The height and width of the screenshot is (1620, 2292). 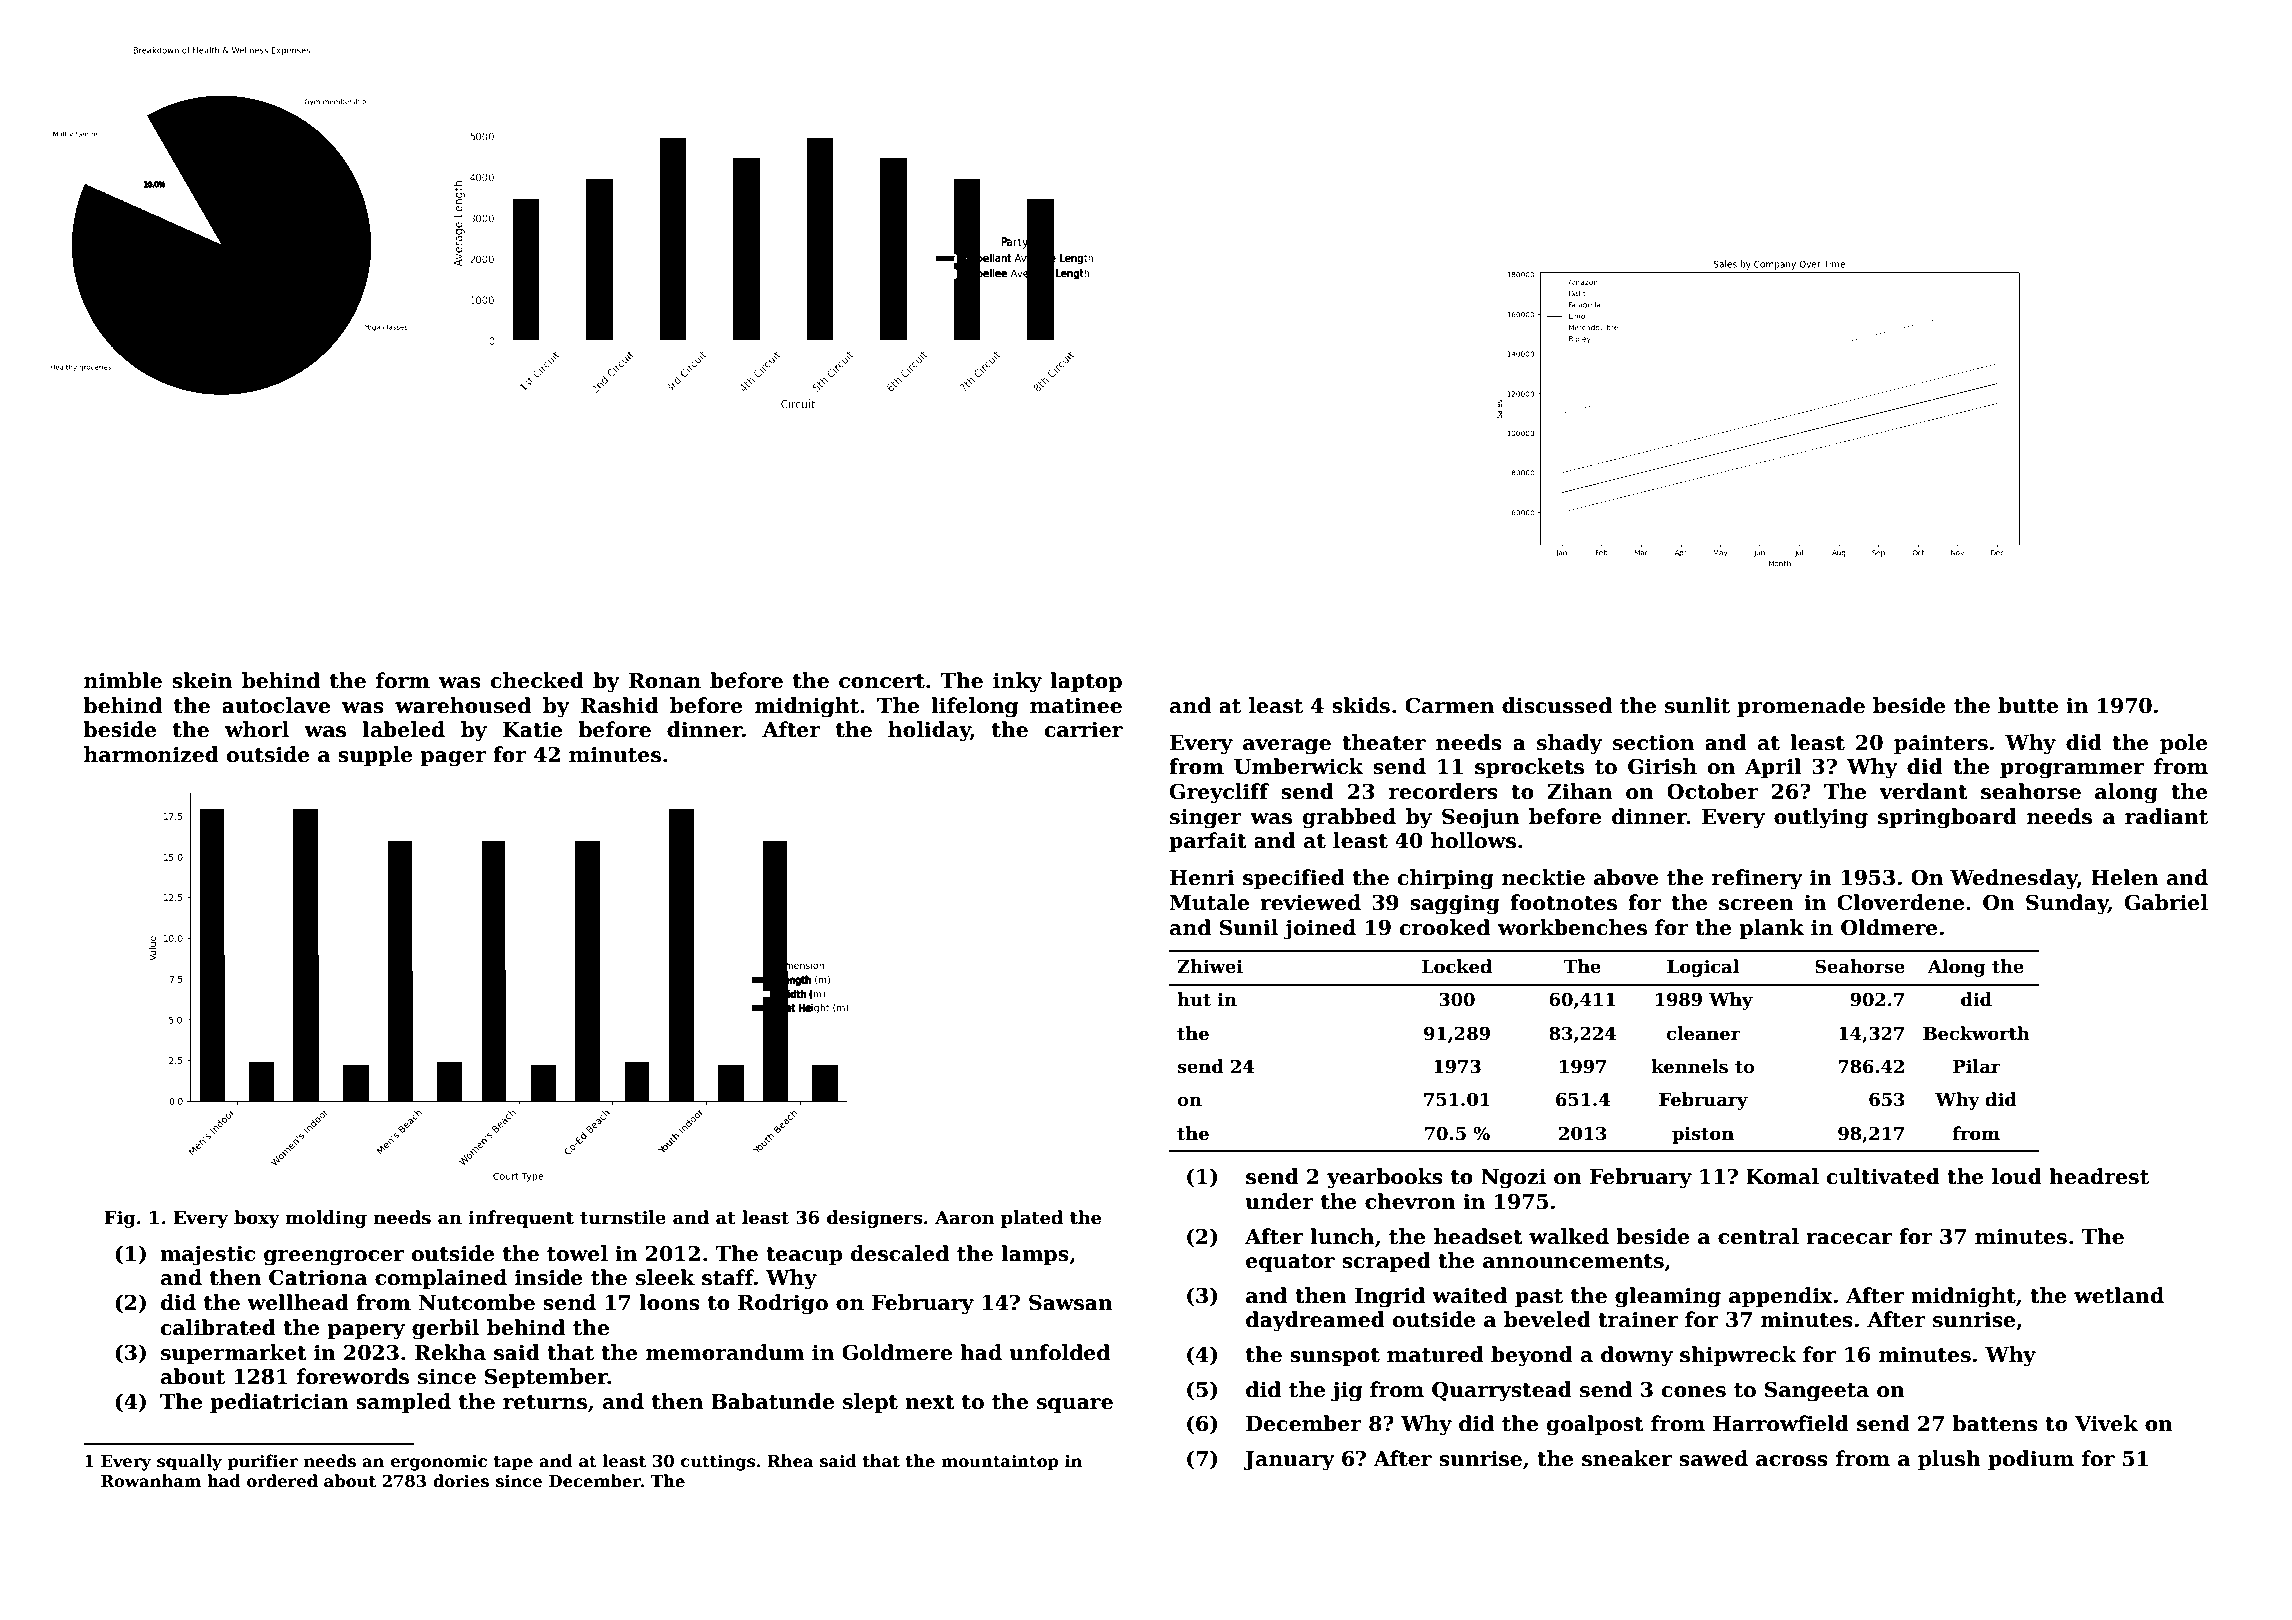 What do you see at coordinates (999, 1463) in the screenshot?
I see `mountaintop` at bounding box center [999, 1463].
